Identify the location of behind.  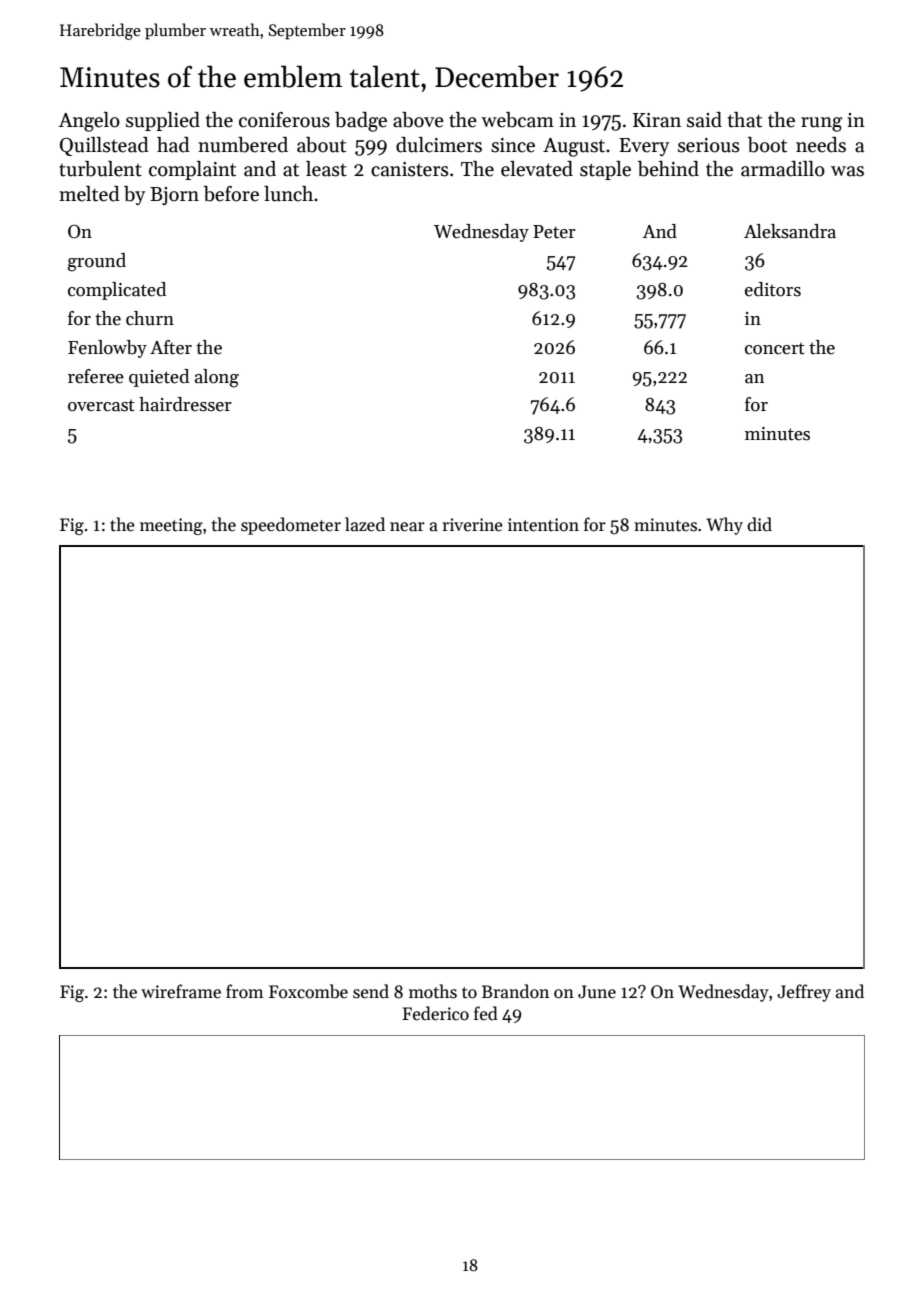
(668, 169).
